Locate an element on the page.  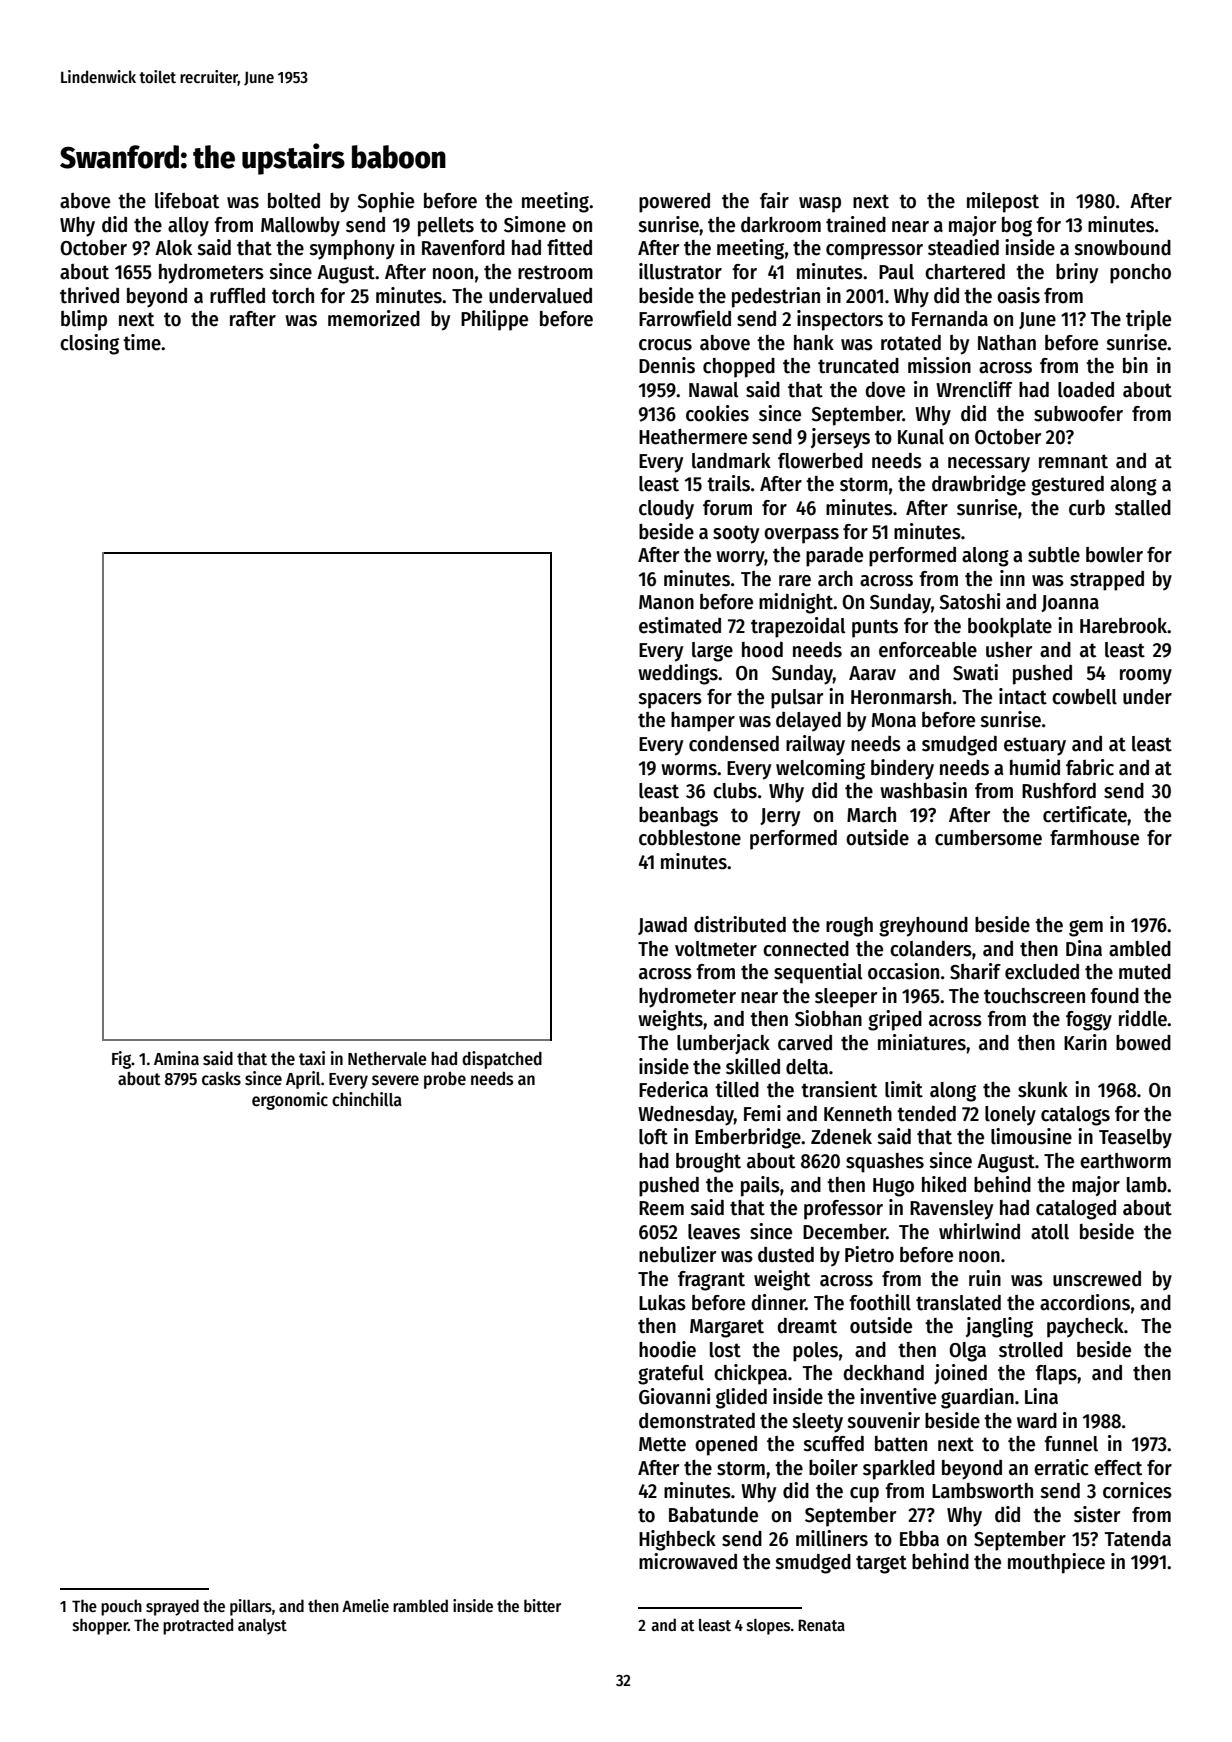
Dennis is located at coordinates (667, 365).
